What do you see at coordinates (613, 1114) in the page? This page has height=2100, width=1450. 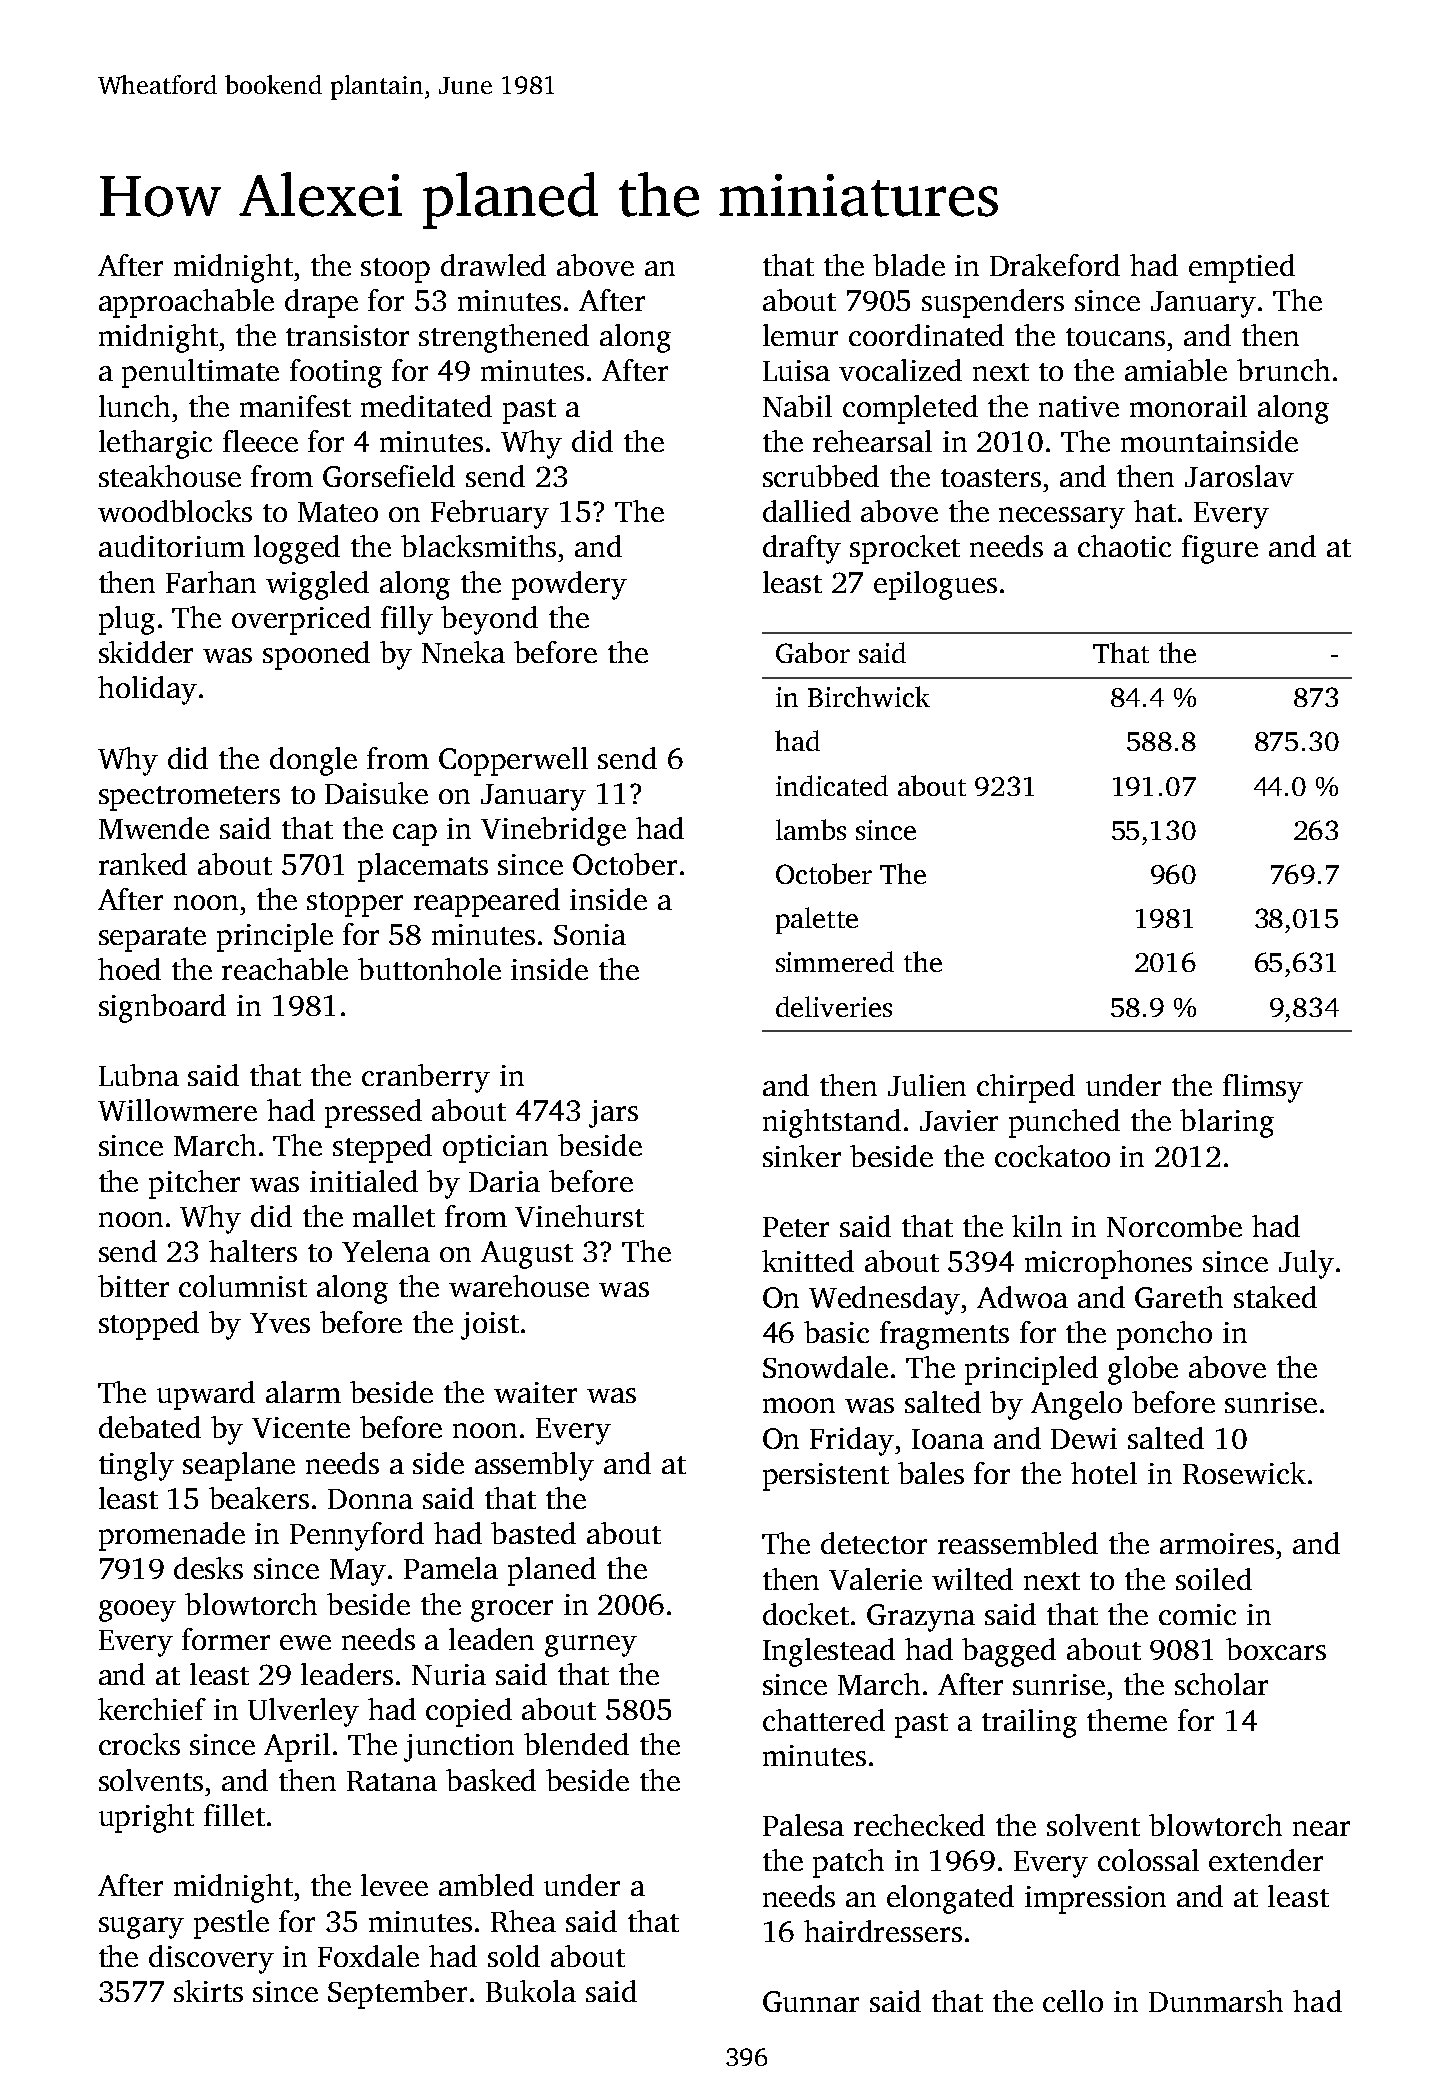 I see `jars` at bounding box center [613, 1114].
